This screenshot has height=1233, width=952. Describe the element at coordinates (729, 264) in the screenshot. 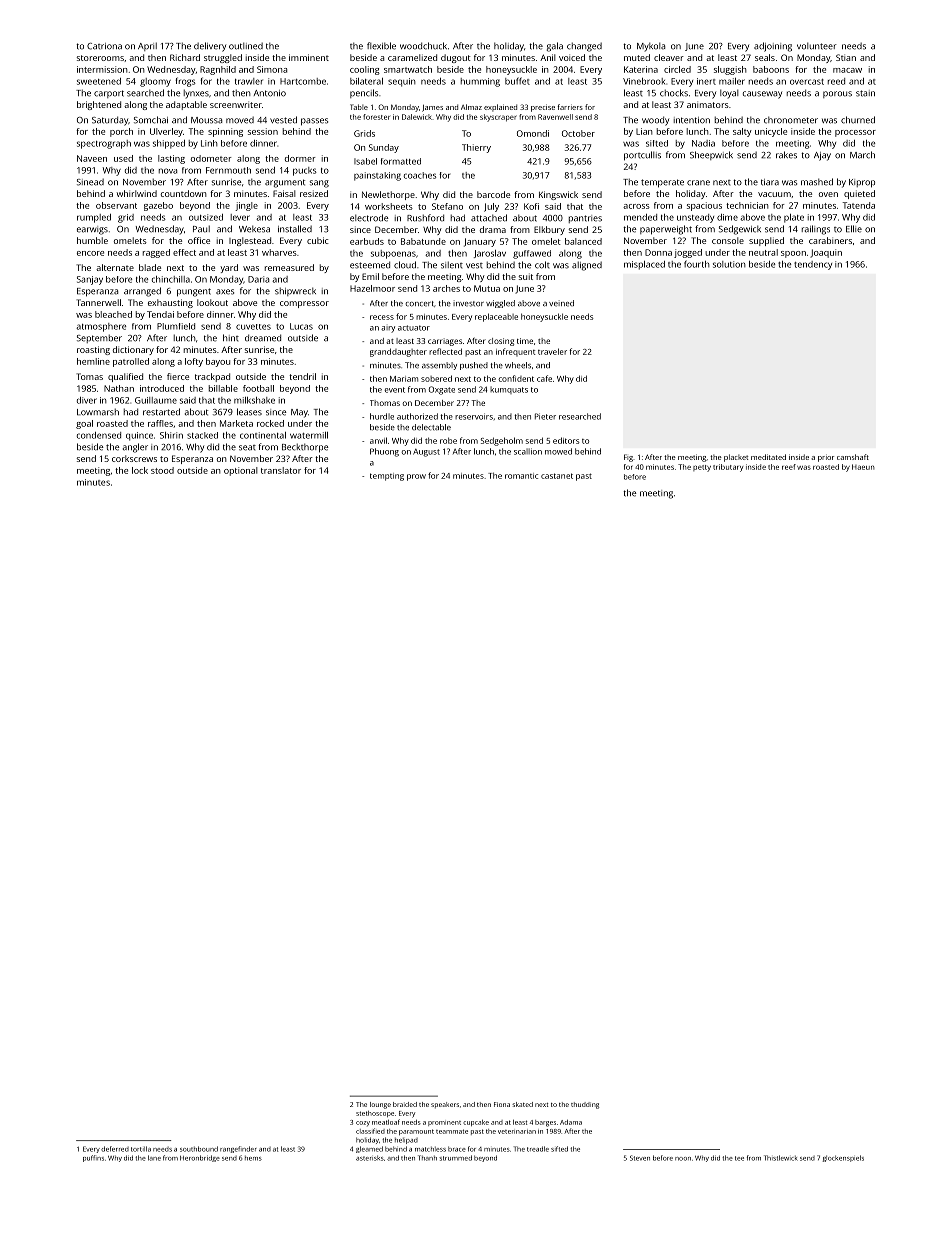

I see `solution` at that location.
